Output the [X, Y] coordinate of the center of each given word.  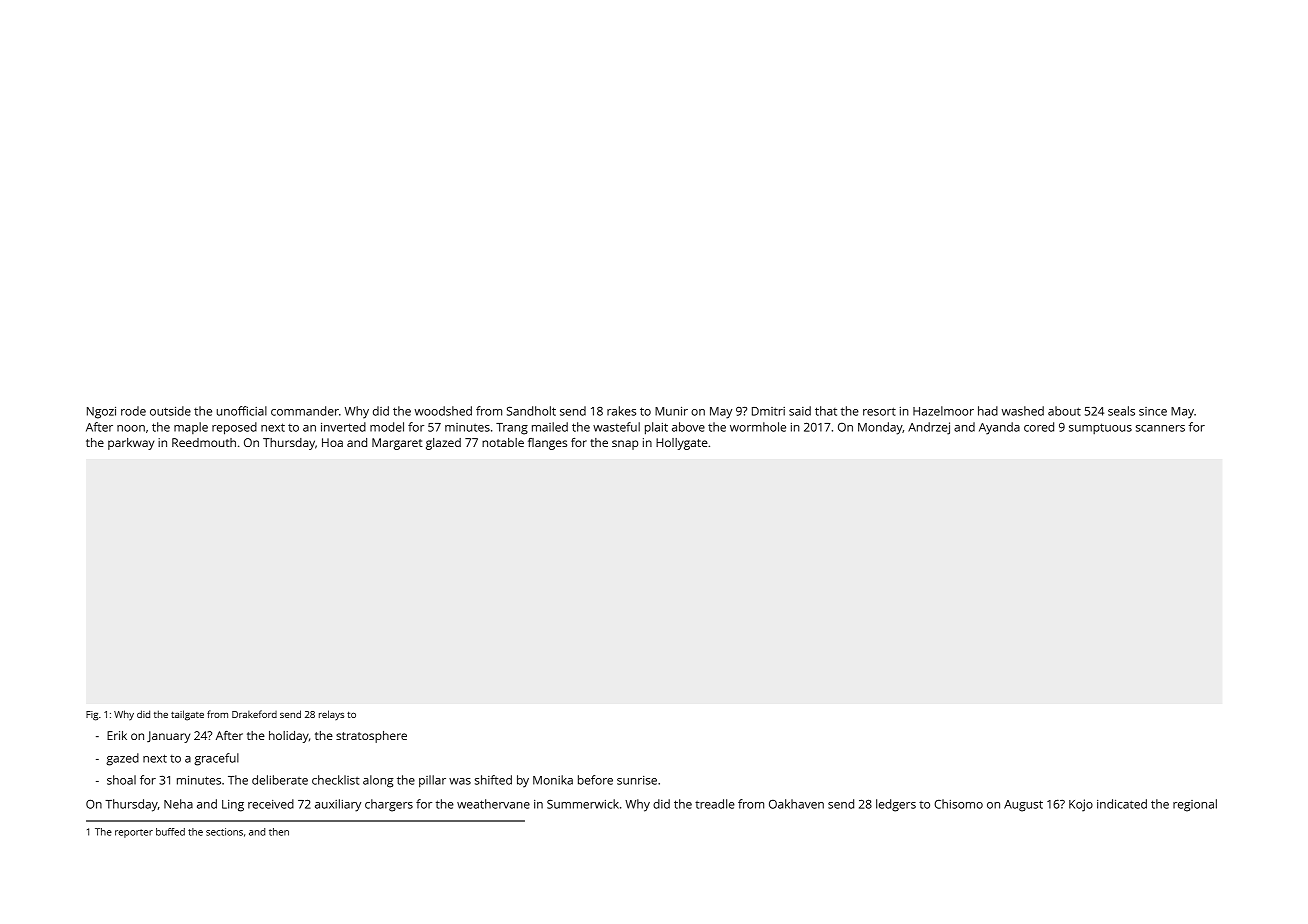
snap [625, 445]
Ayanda [999, 428]
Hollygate [682, 444]
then [279, 832]
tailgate [187, 715]
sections [224, 832]
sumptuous [1100, 428]
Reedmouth [204, 442]
